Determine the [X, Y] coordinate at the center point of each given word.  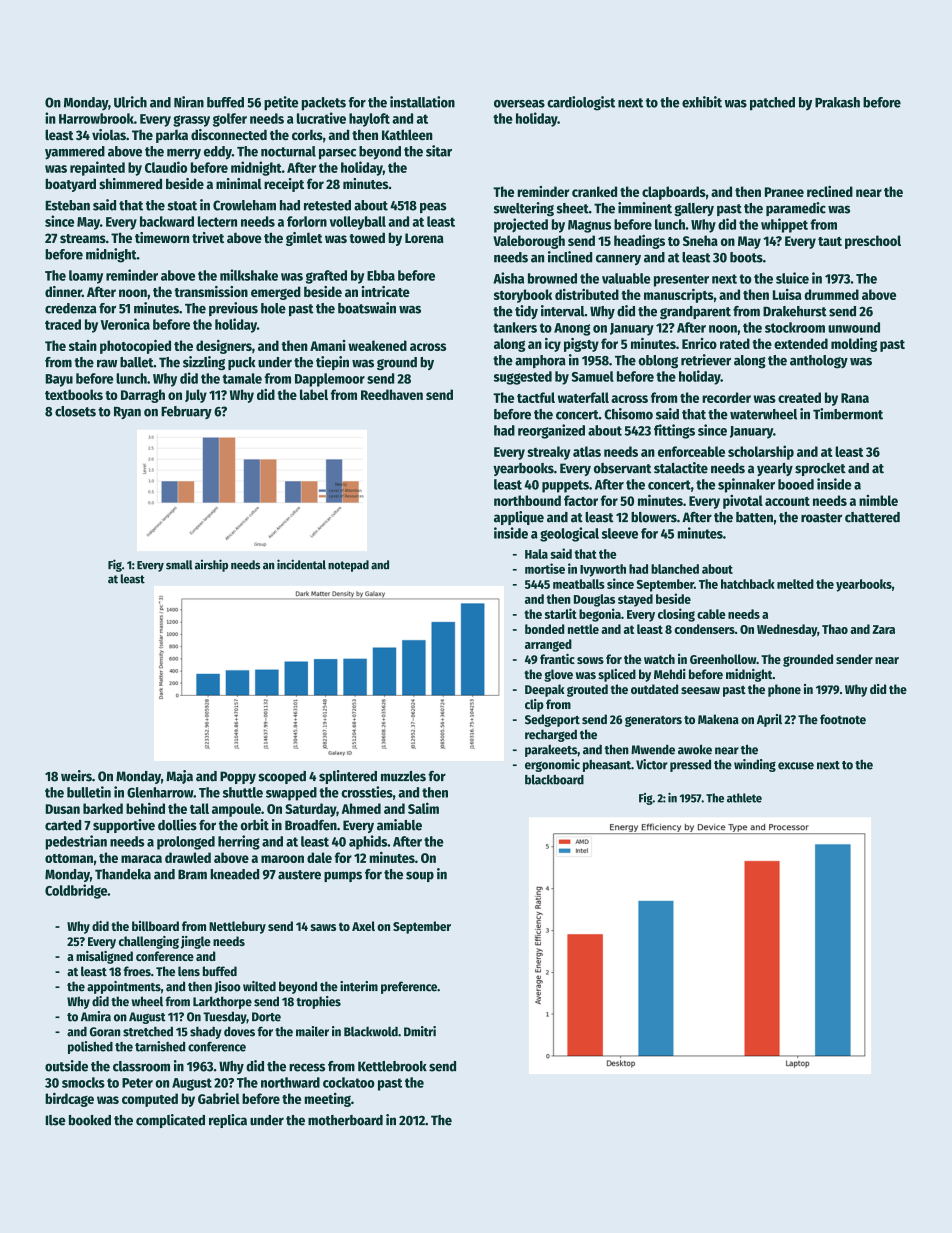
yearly [775, 469]
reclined [830, 191]
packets [324, 104]
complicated [170, 1121]
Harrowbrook [96, 118]
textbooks [74, 394]
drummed [831, 294]
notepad [348, 566]
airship [211, 565]
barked [103, 808]
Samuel [592, 376]
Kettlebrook [392, 1066]
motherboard [345, 1120]
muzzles [403, 776]
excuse [796, 766]
